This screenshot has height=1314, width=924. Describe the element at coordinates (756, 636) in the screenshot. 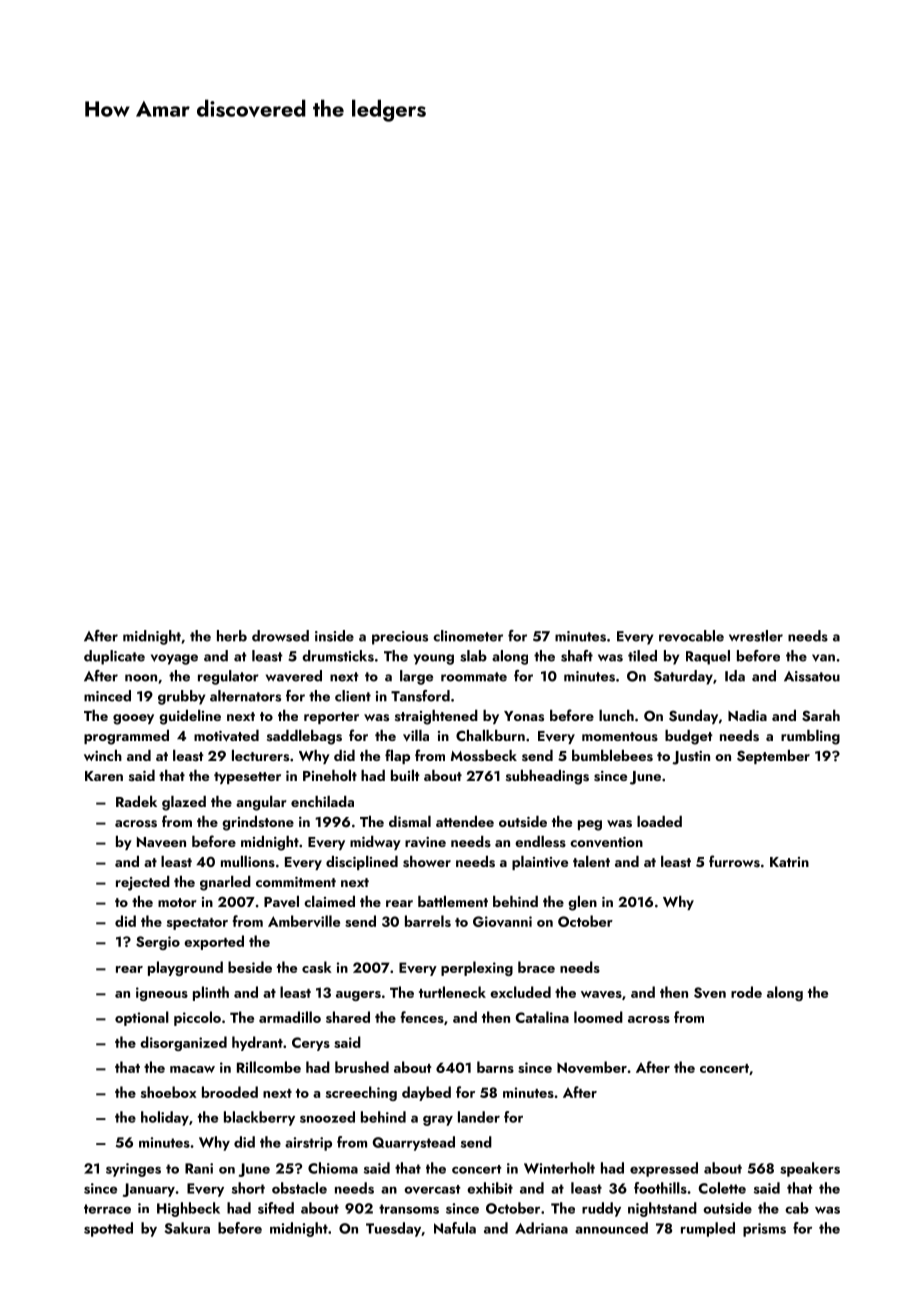

I see `wrestler` at that location.
